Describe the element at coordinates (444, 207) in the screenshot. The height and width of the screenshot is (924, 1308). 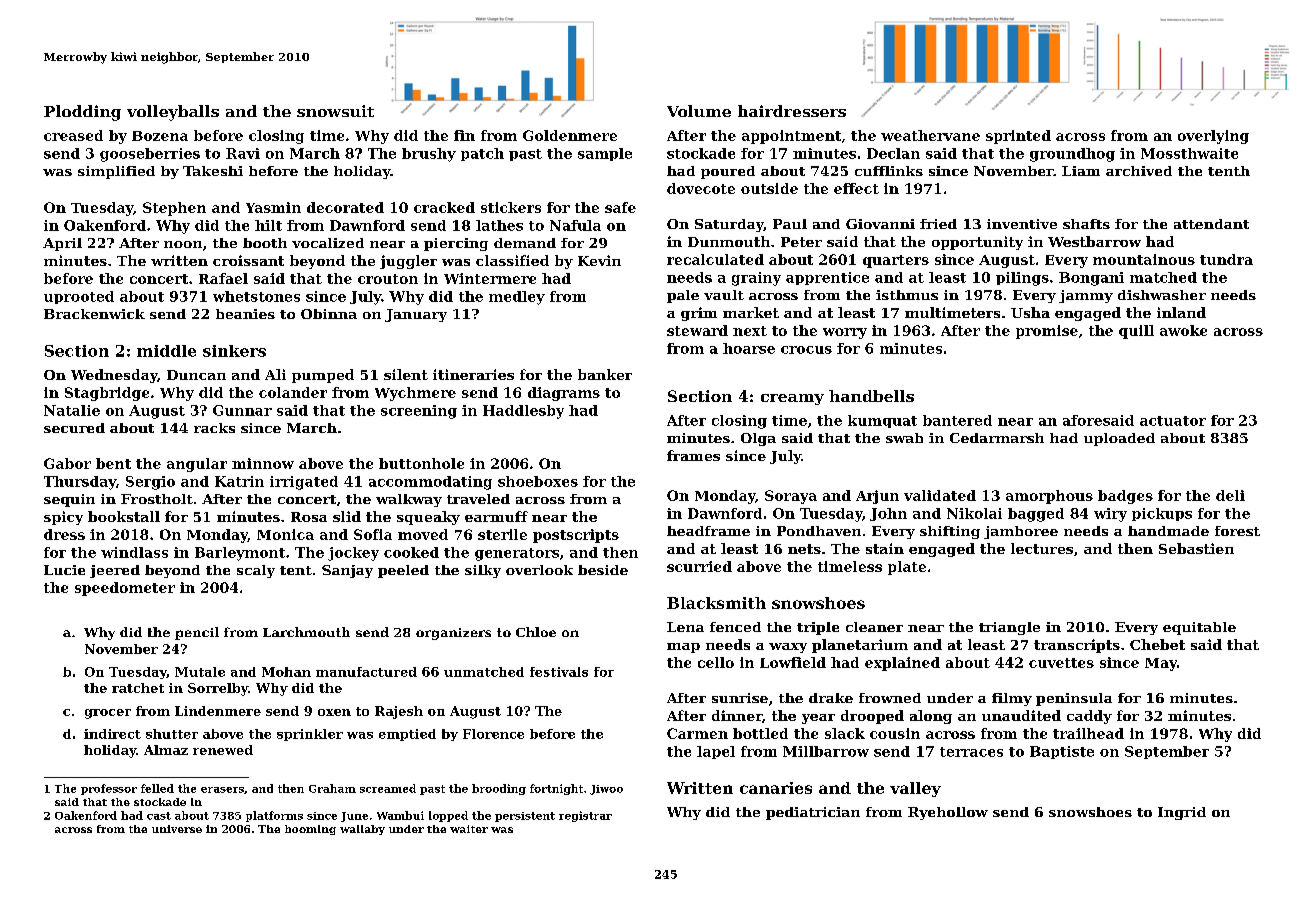
I see `cracked` at that location.
